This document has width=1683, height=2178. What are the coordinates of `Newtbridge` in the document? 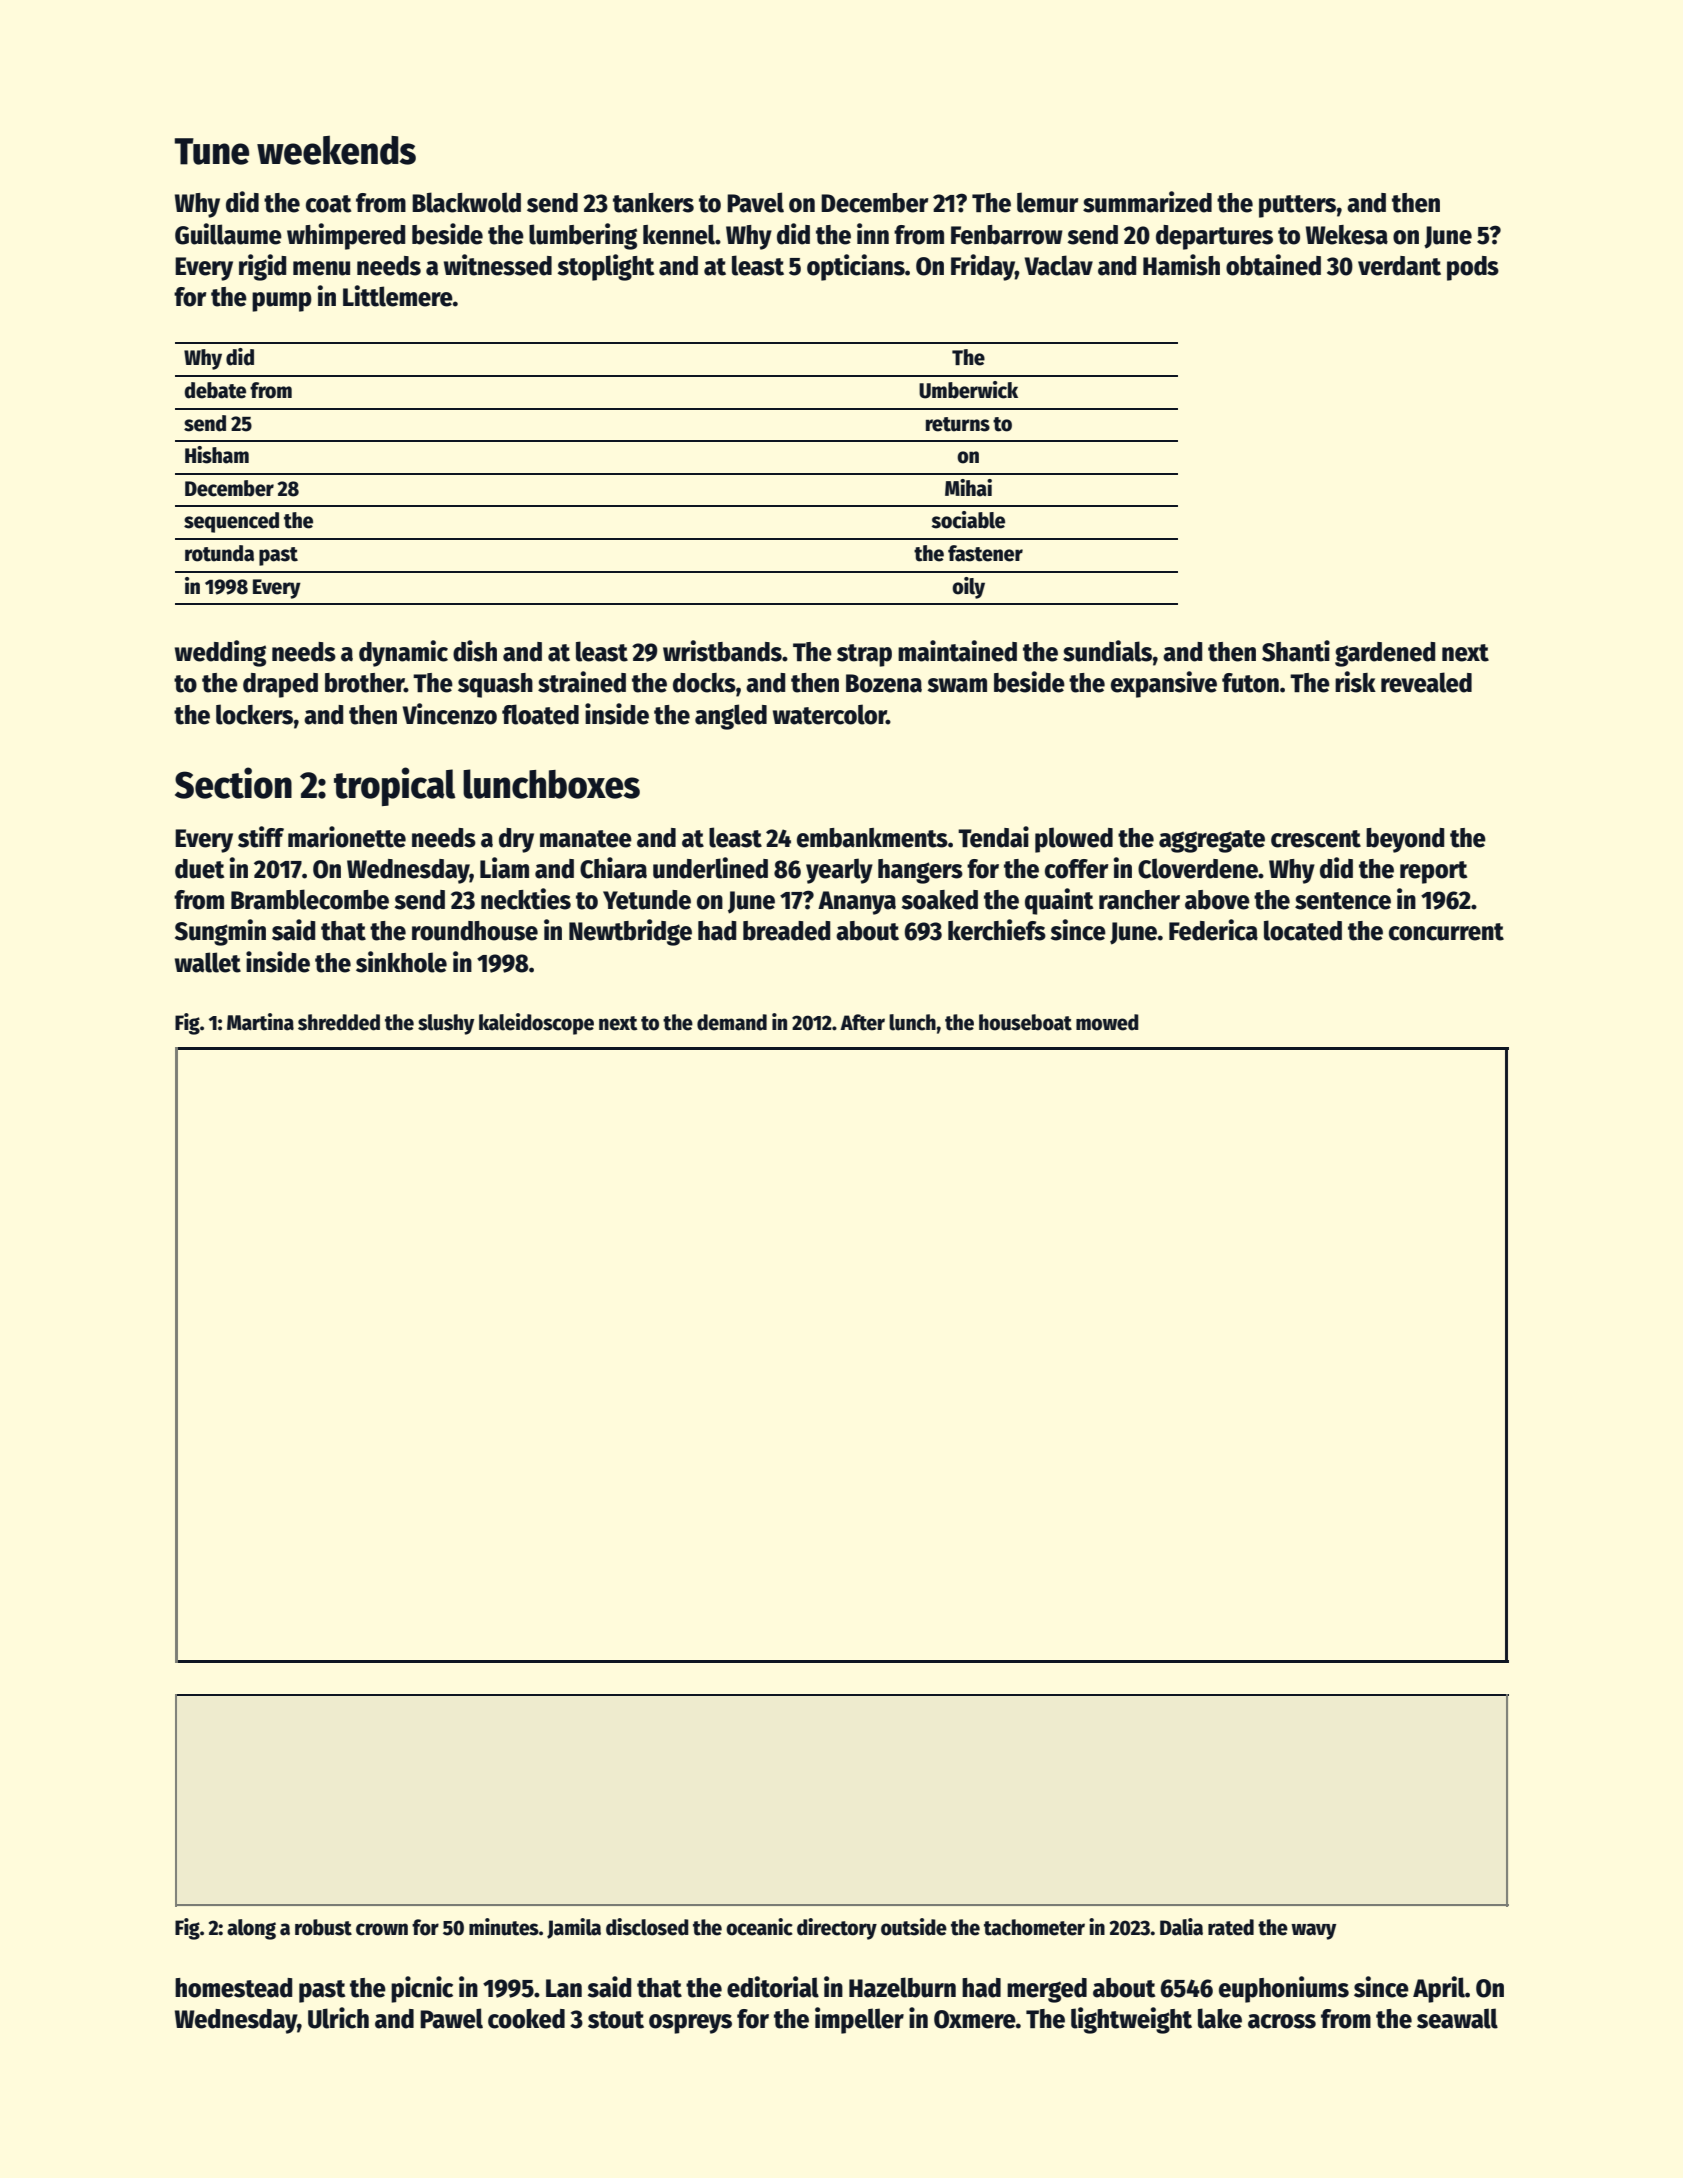 It's located at (630, 932).
